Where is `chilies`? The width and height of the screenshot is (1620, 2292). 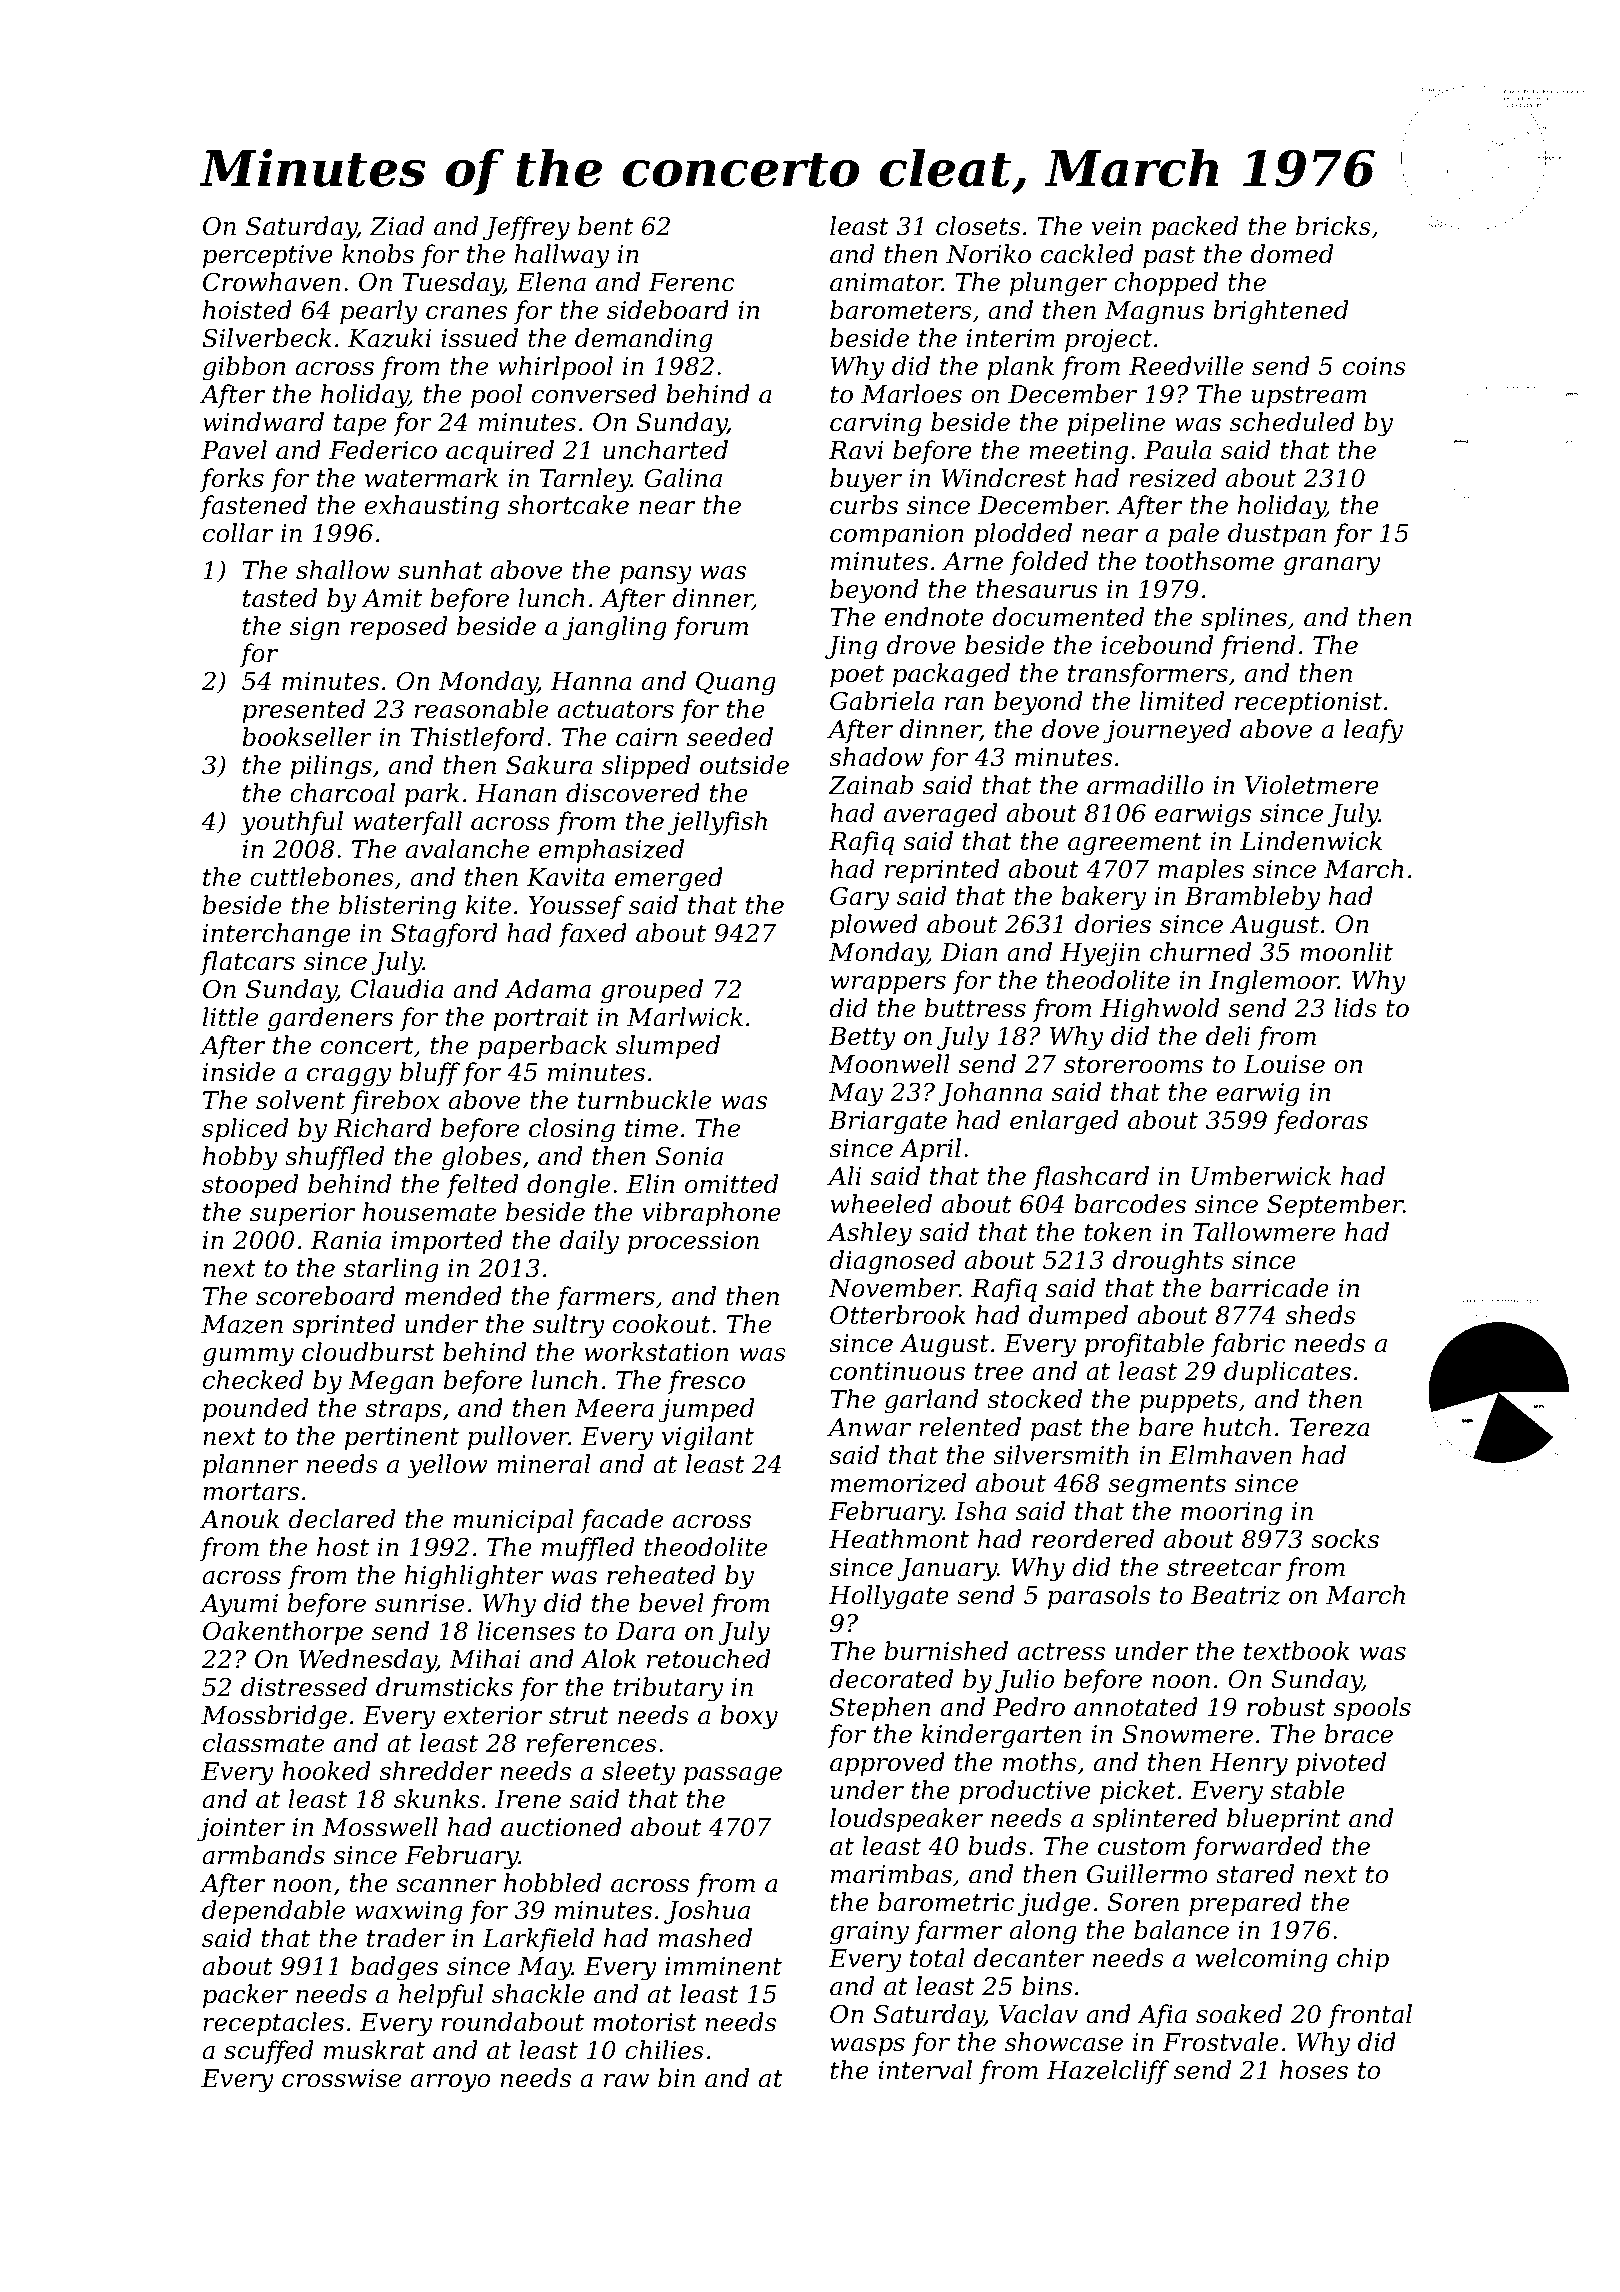 chilies is located at coordinates (664, 2050).
